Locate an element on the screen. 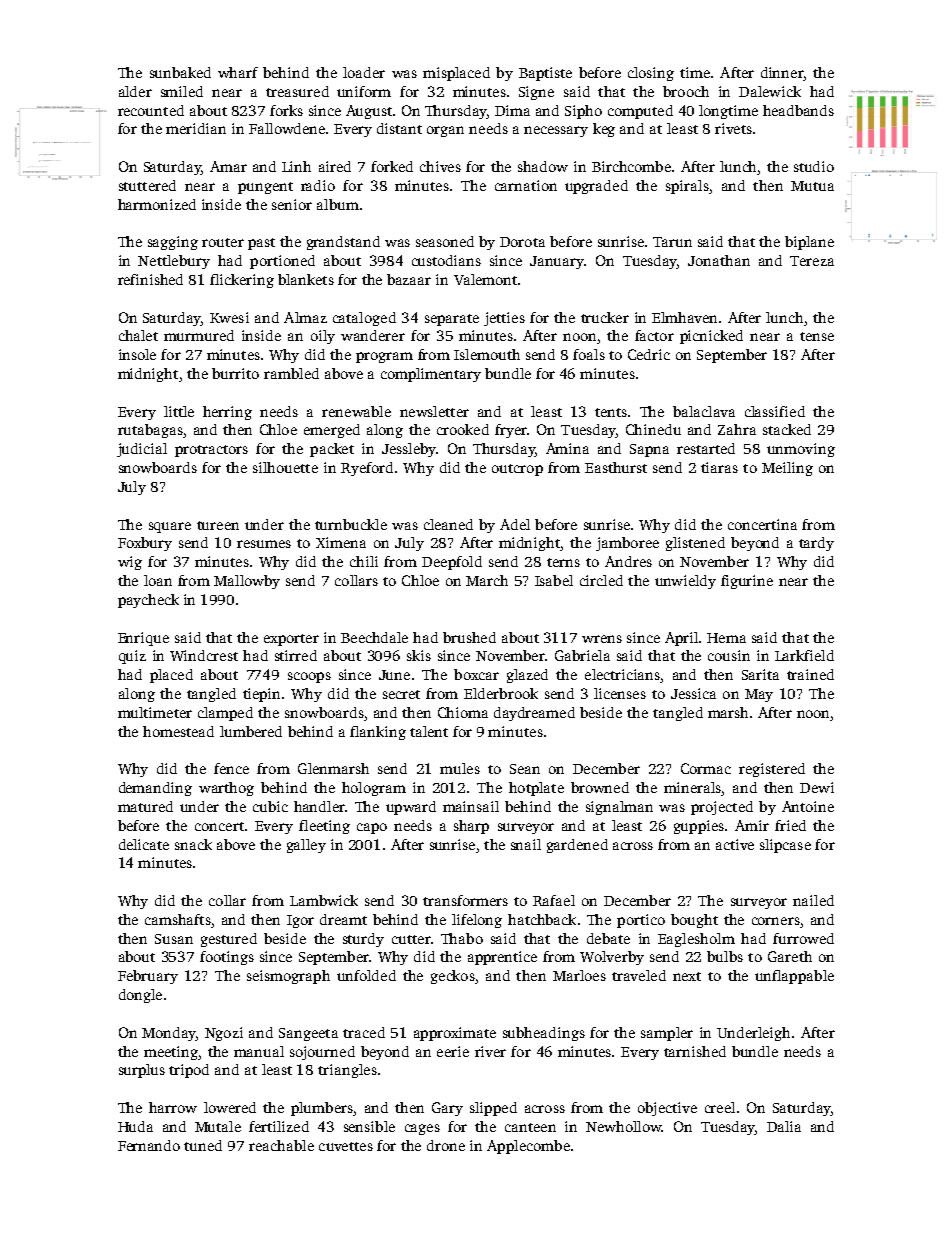  wharf is located at coordinates (238, 72).
